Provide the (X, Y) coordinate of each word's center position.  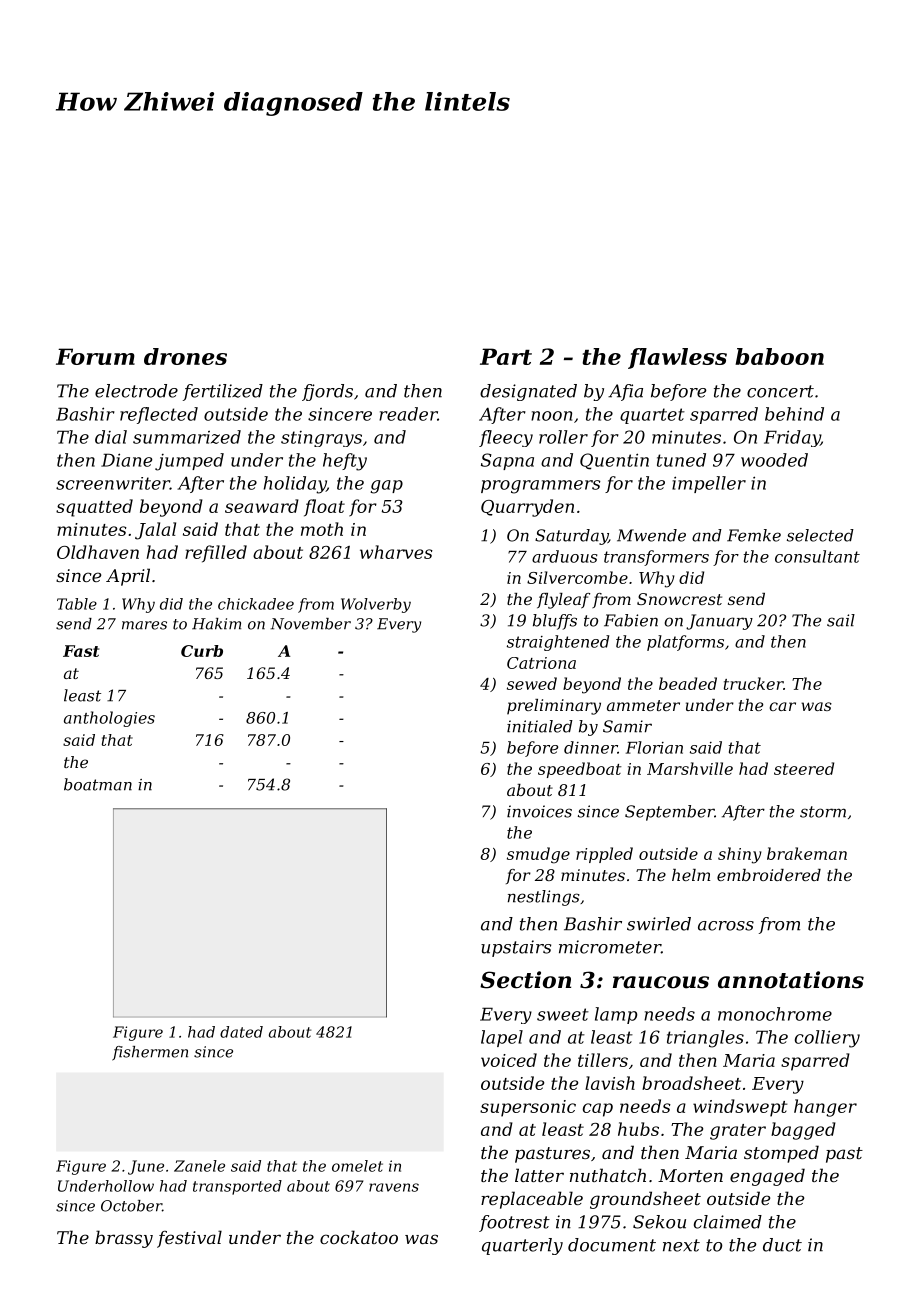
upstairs (516, 948)
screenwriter (113, 483)
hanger (825, 1108)
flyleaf (563, 601)
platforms (685, 643)
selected (820, 535)
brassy (124, 1239)
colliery (827, 1039)
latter (539, 1175)
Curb (202, 651)
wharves (396, 552)
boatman (98, 784)
